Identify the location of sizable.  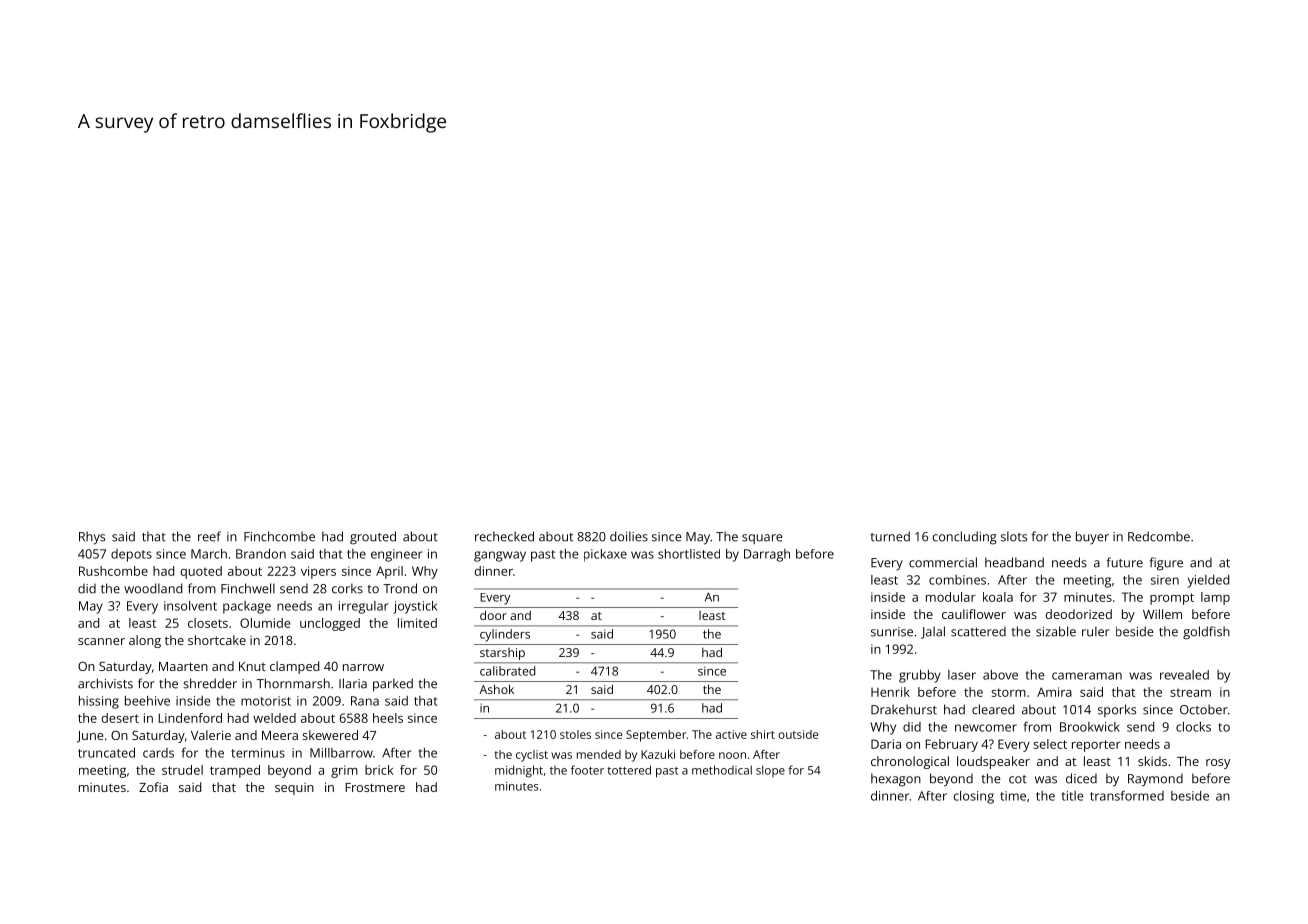
(1056, 631).
